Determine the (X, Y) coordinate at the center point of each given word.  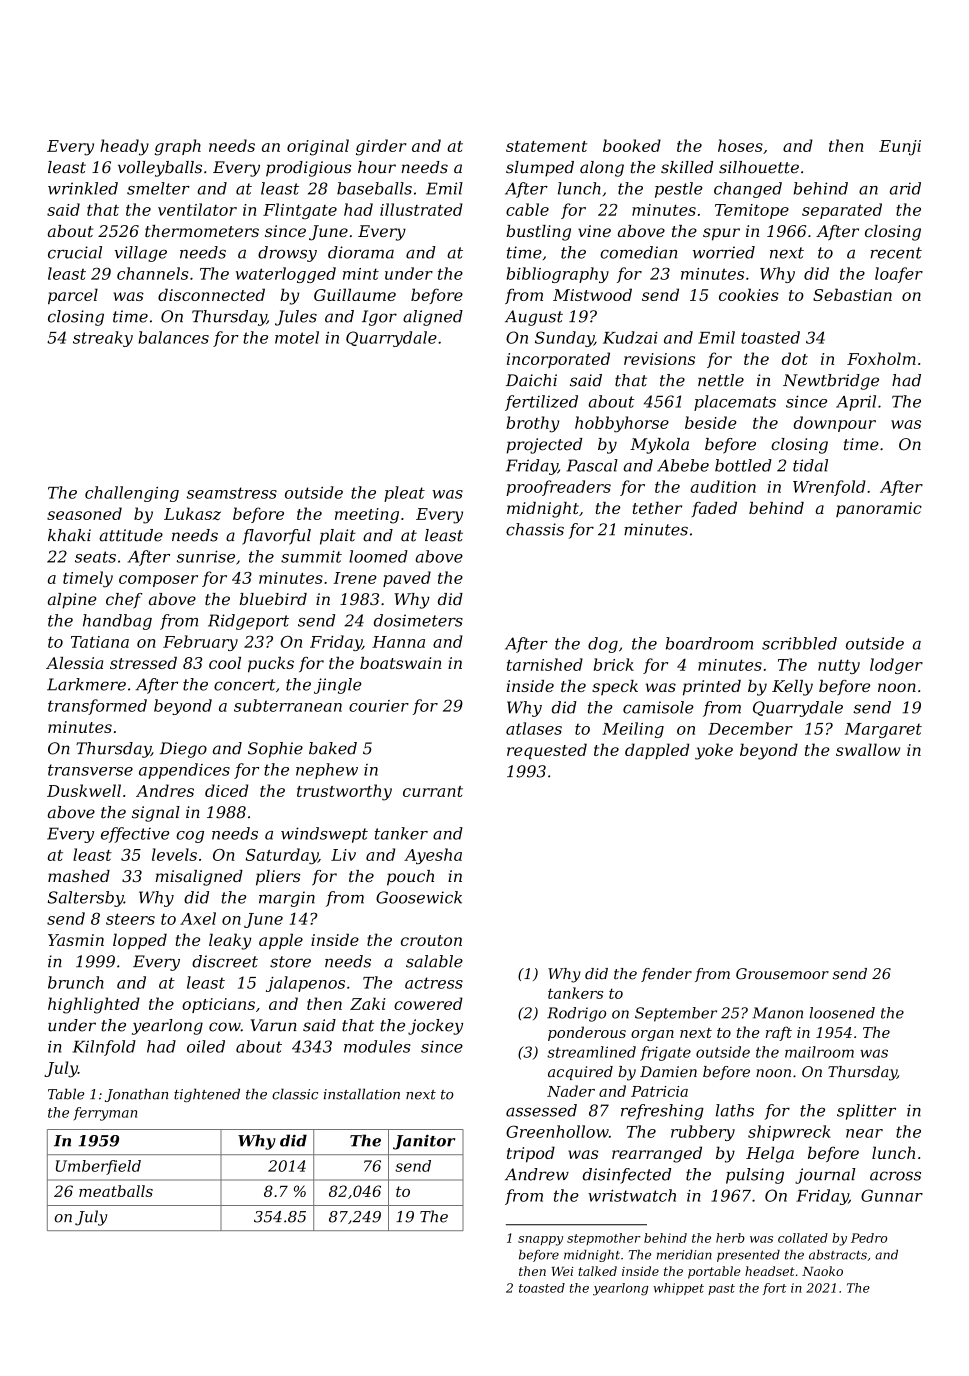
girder (381, 147)
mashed (79, 876)
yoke (714, 751)
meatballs (116, 1191)
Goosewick (419, 897)
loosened (842, 1013)
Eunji (900, 148)
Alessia (74, 663)
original (318, 147)
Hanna (398, 642)
